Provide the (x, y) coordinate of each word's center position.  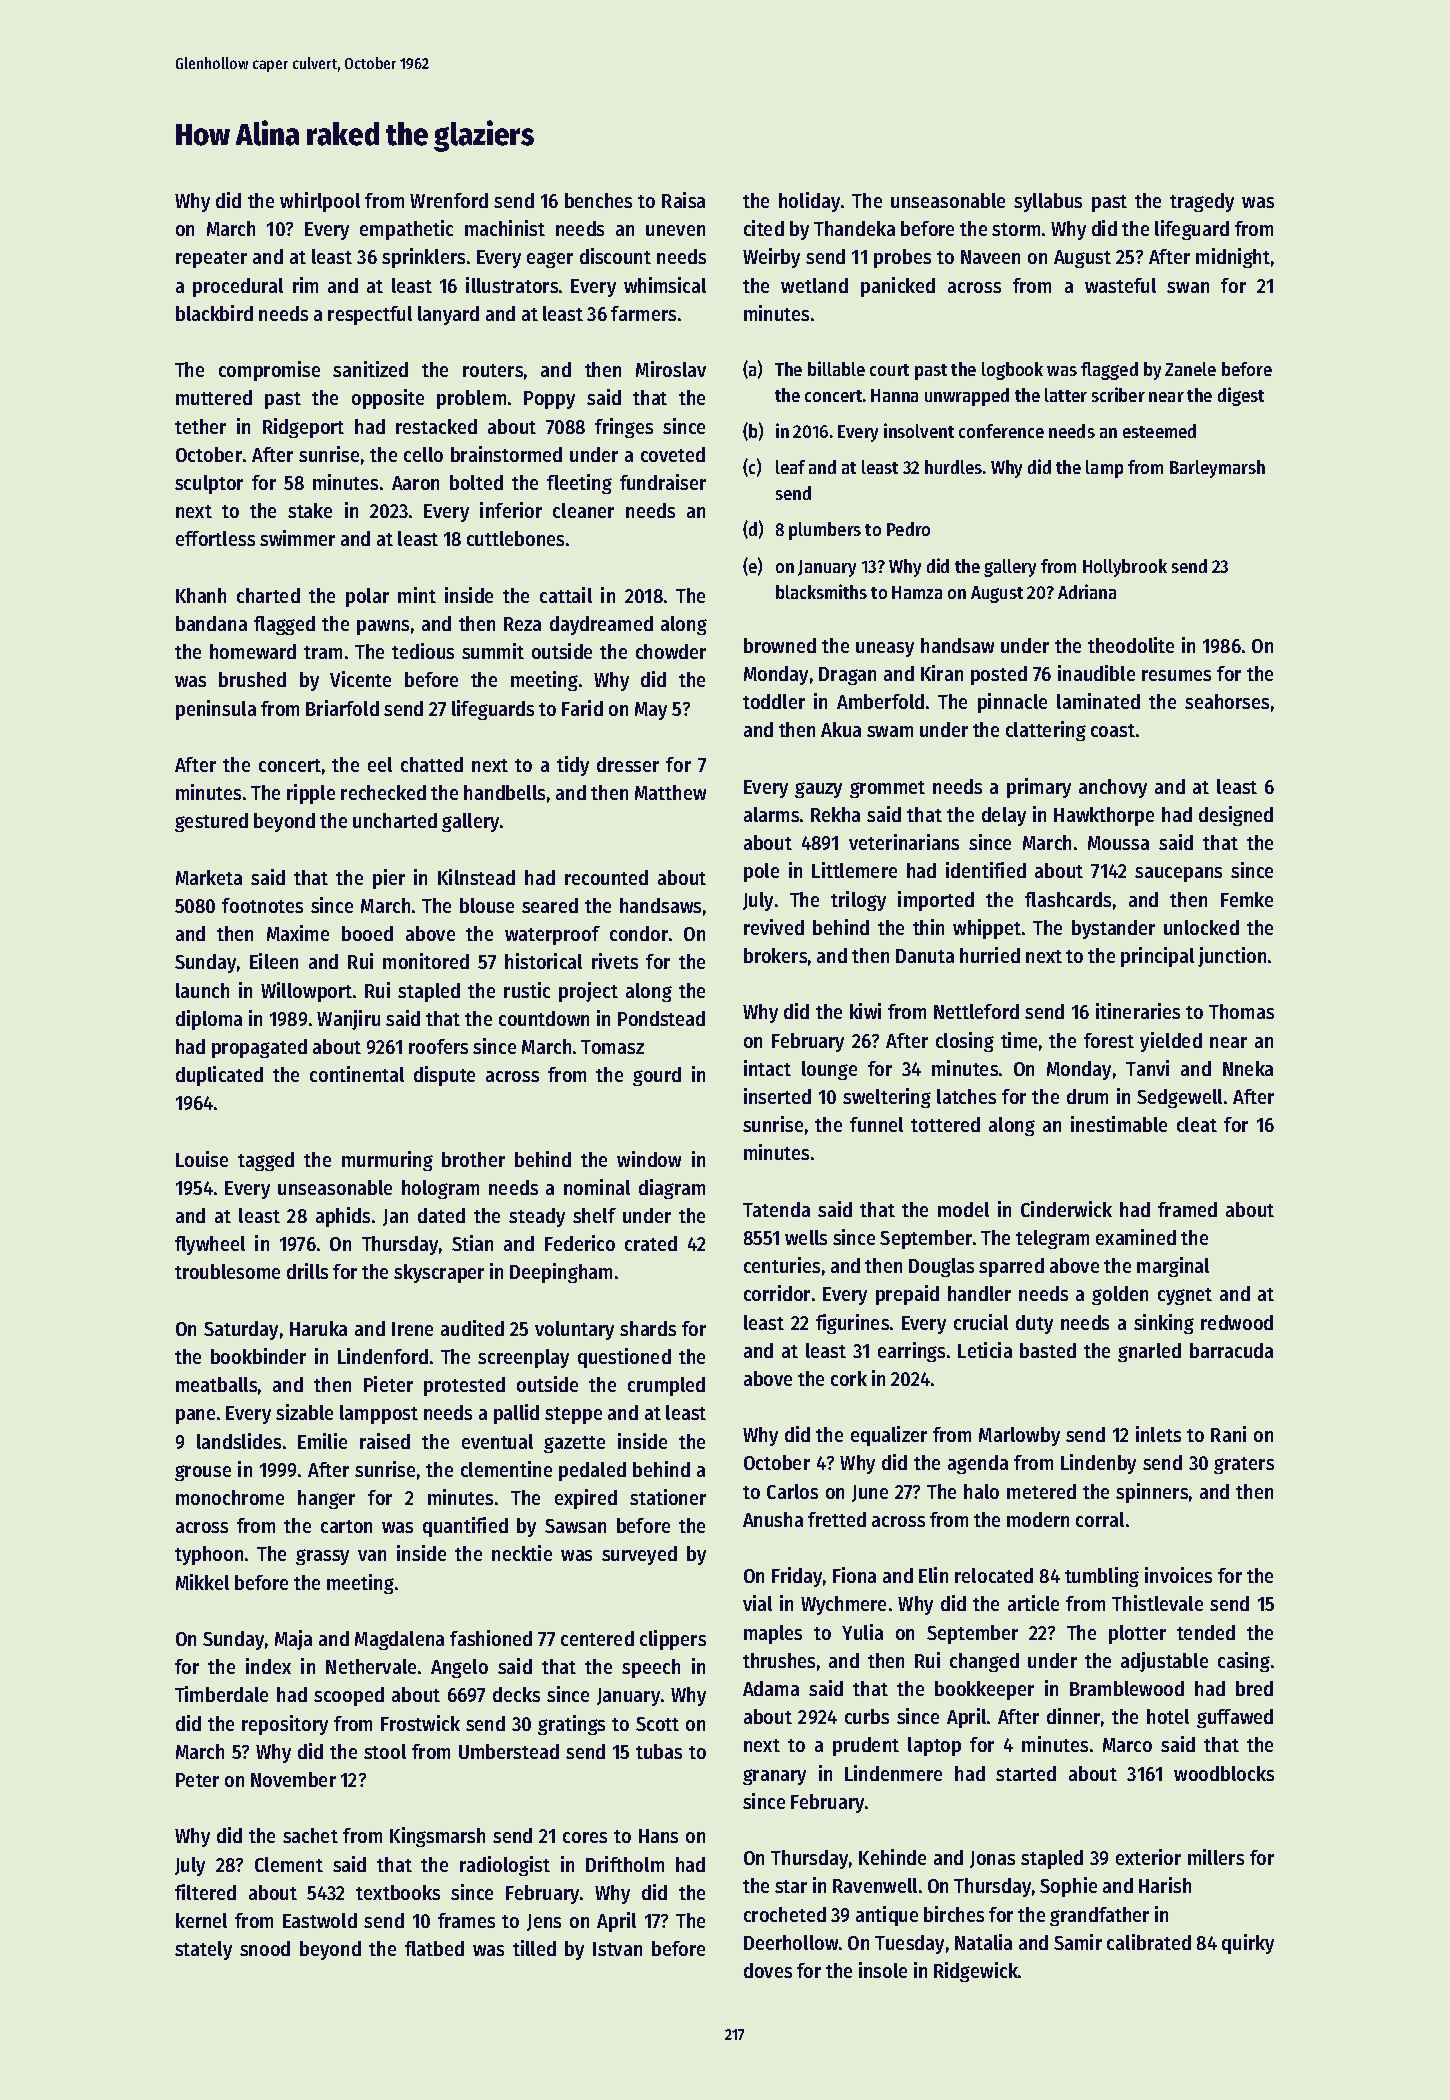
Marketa (209, 877)
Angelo (459, 1668)
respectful (370, 315)
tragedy (1202, 202)
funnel (876, 1124)
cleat (1197, 1124)
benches (598, 200)
